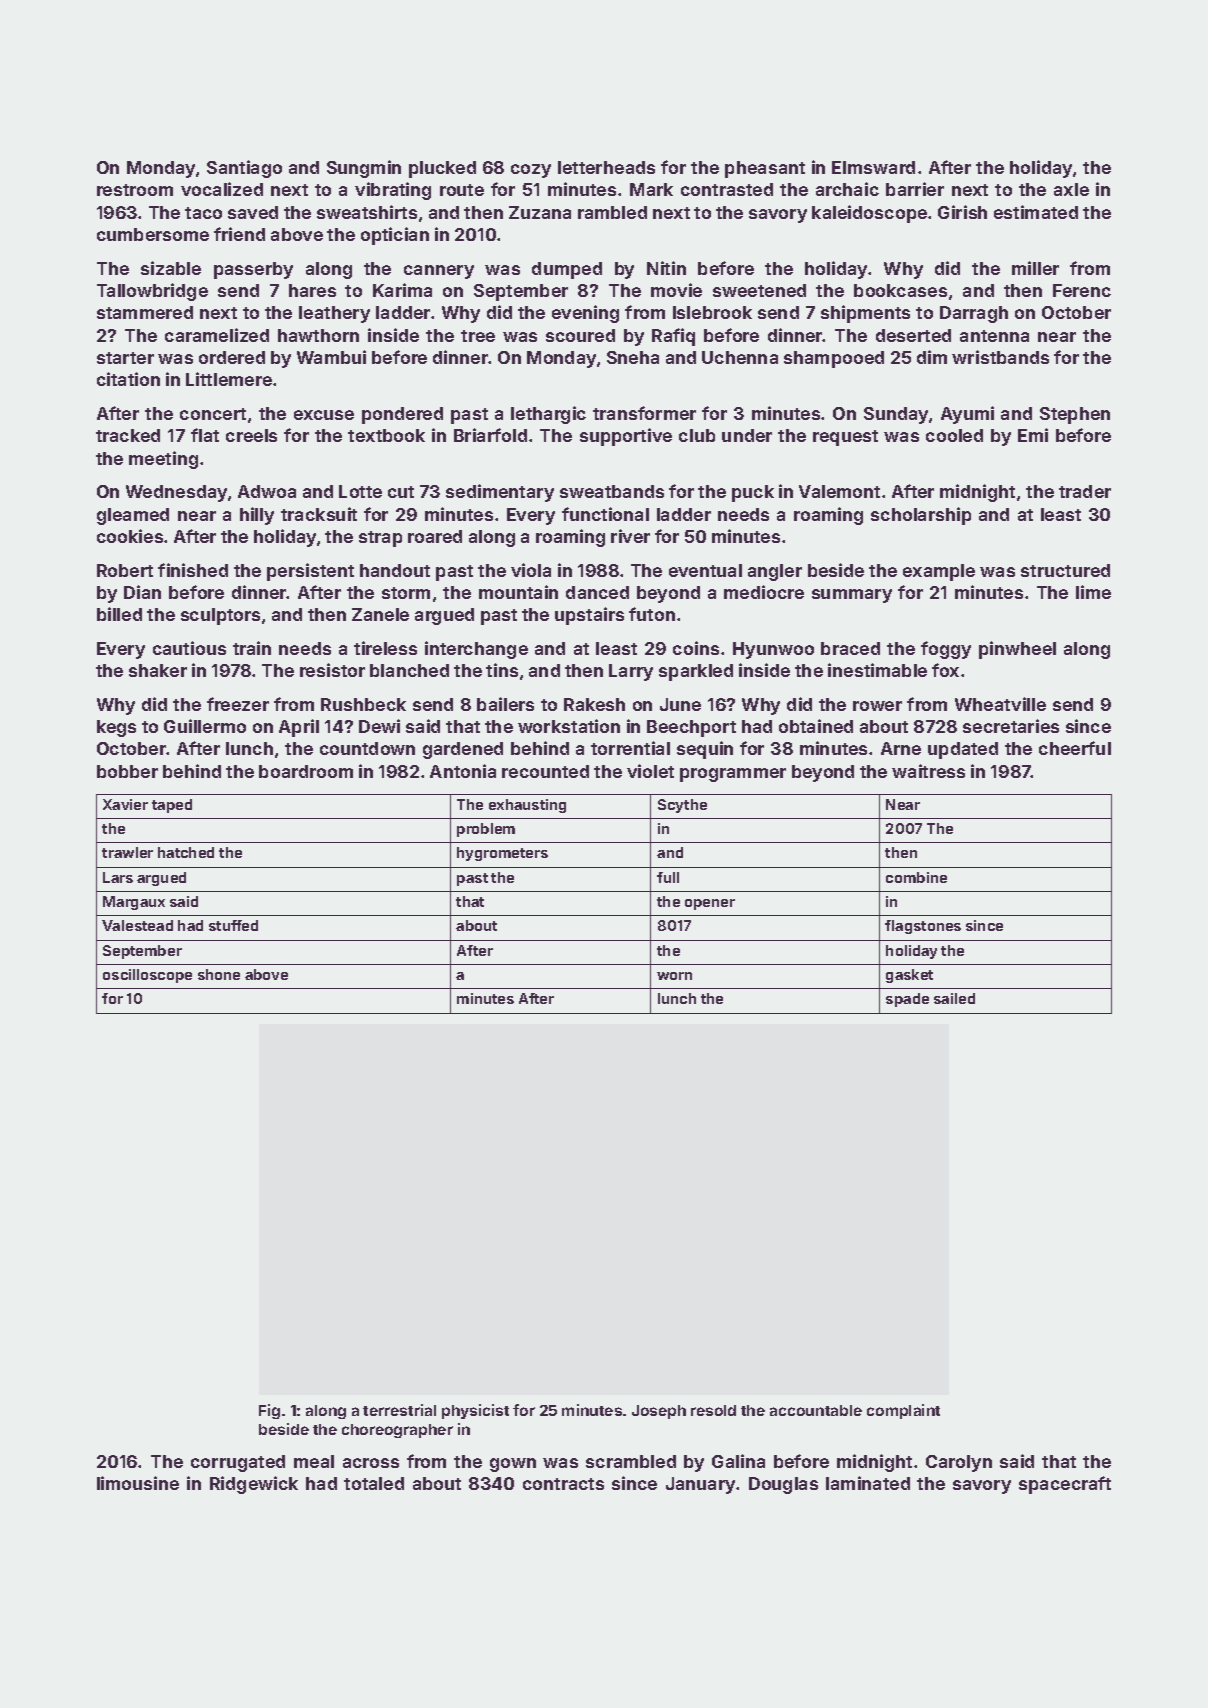 This page has height=1708, width=1208. I want to click on laminated, so click(868, 1483).
